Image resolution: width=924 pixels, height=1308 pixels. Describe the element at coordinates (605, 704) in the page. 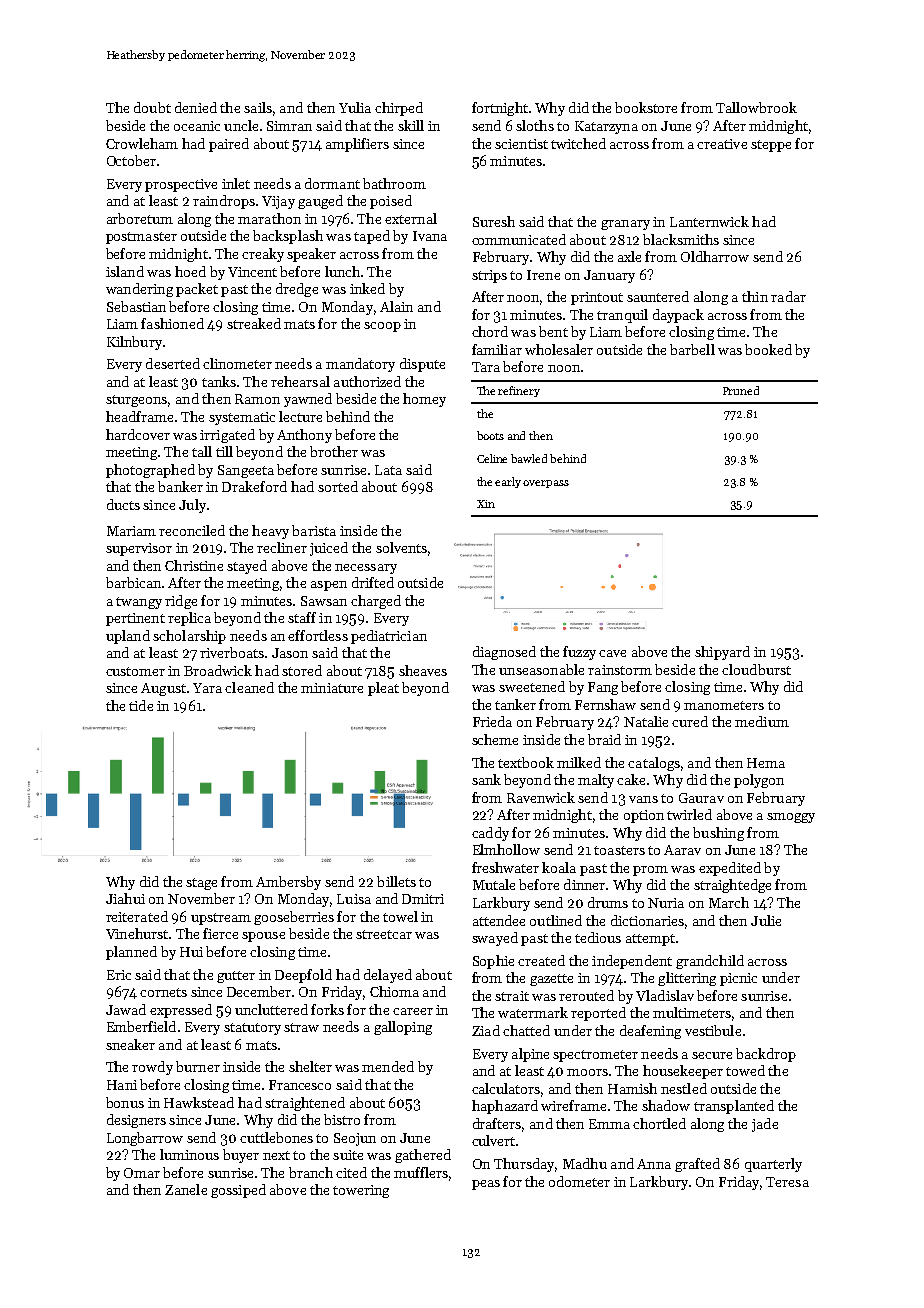

I see `Fernshaw` at that location.
